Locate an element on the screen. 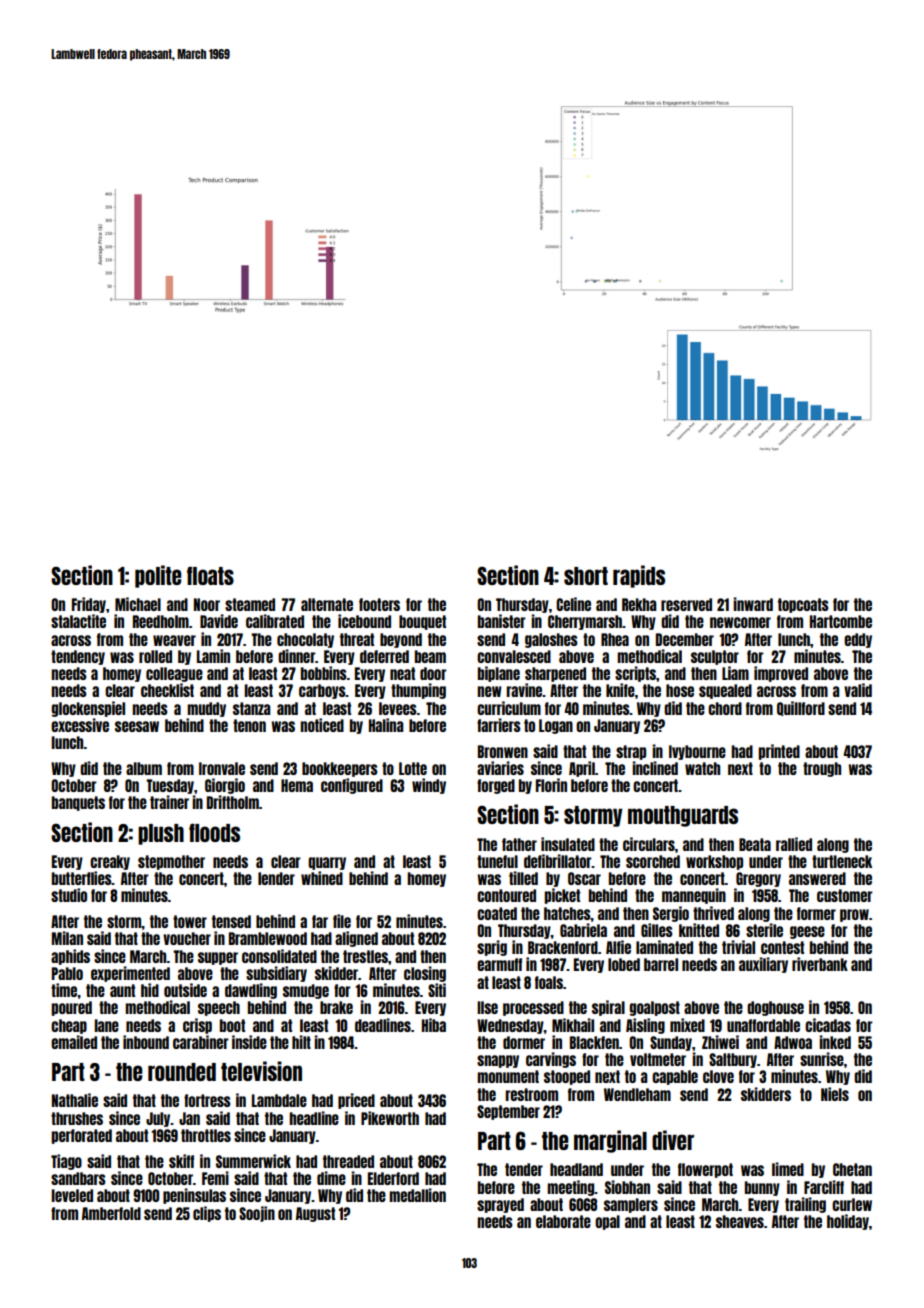  stalactite is located at coordinates (78, 621).
